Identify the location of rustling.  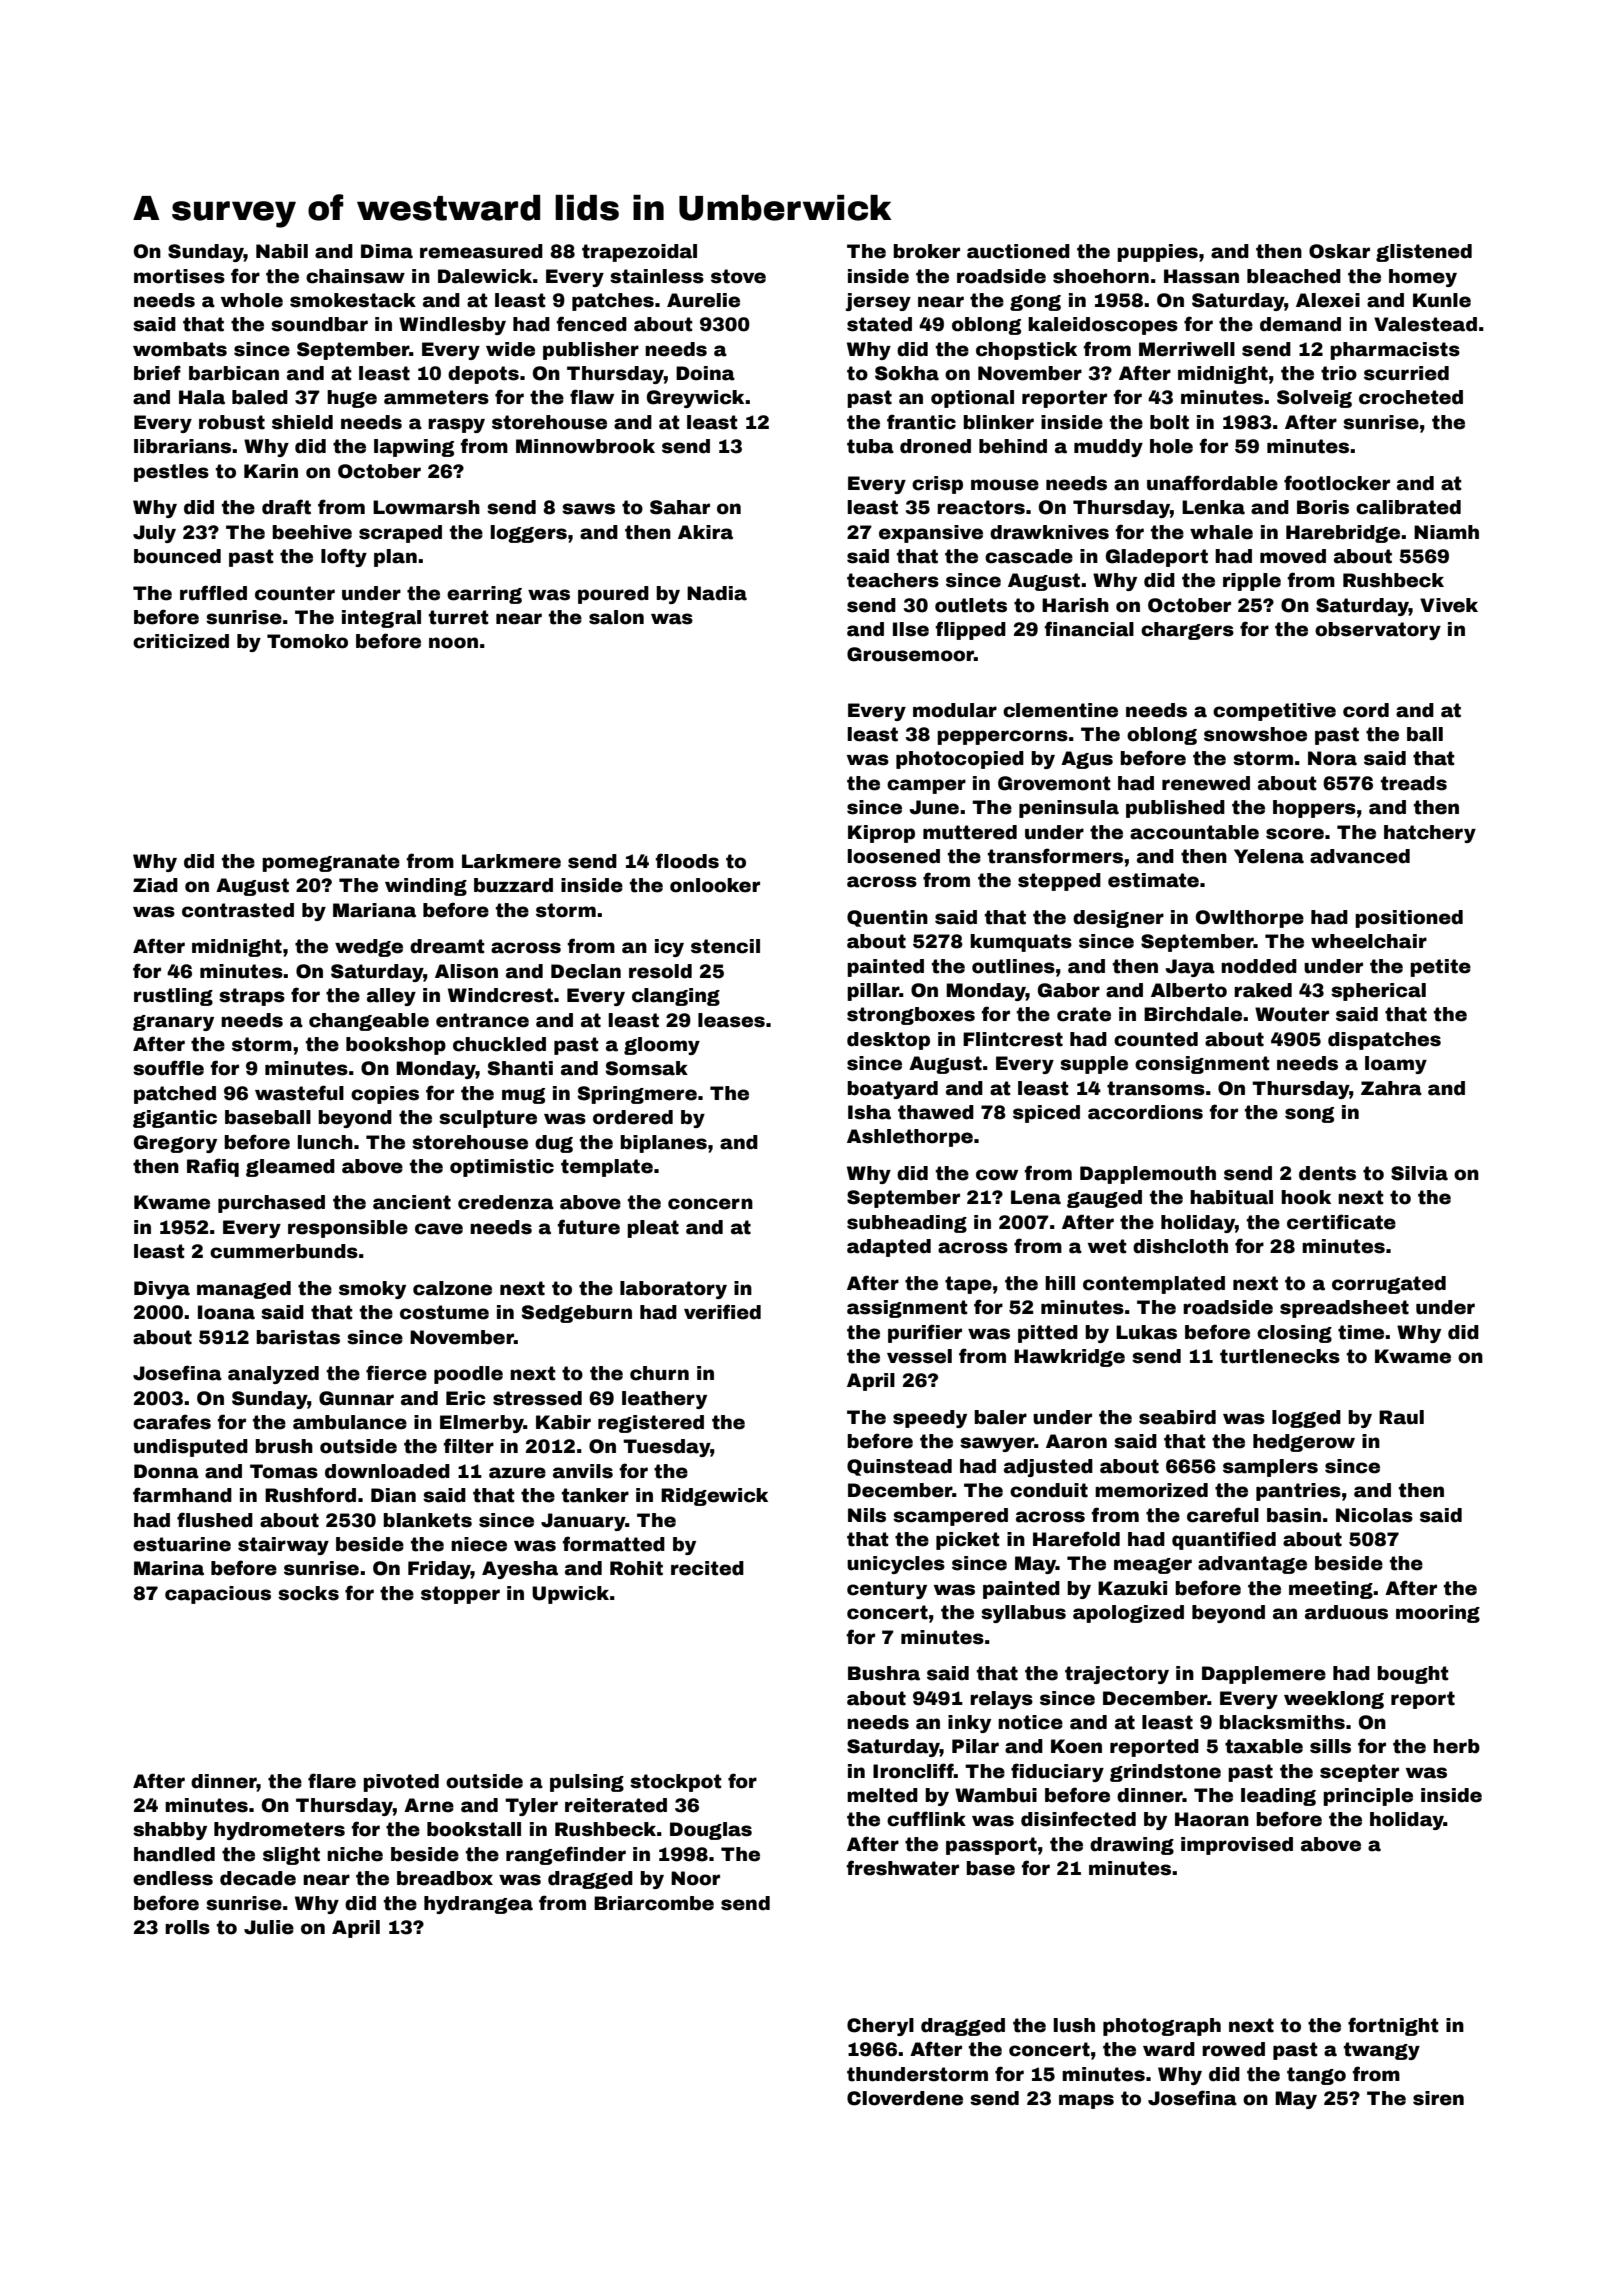
(173, 997).
